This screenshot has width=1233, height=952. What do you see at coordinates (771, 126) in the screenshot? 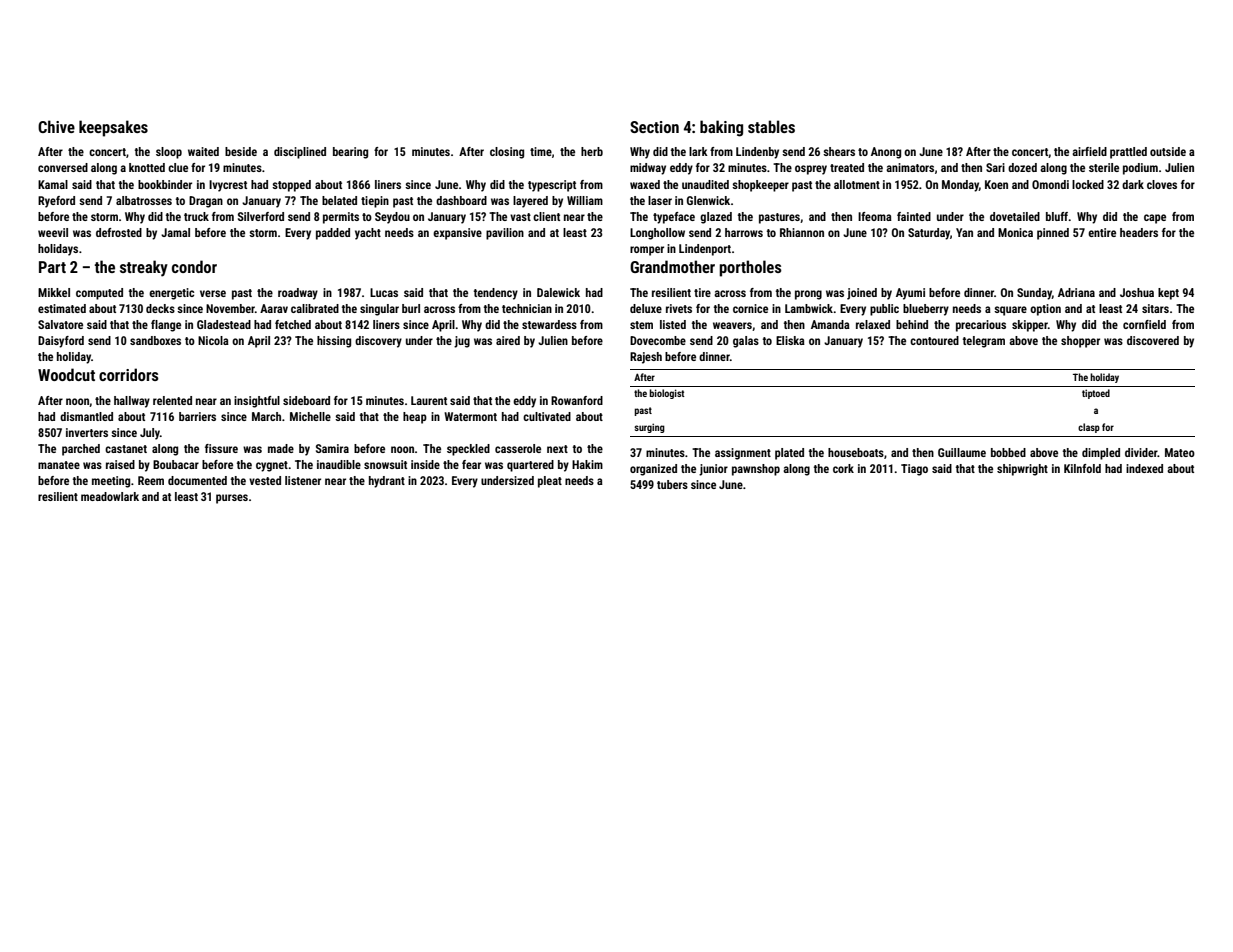
I see `stables` at bounding box center [771, 126].
